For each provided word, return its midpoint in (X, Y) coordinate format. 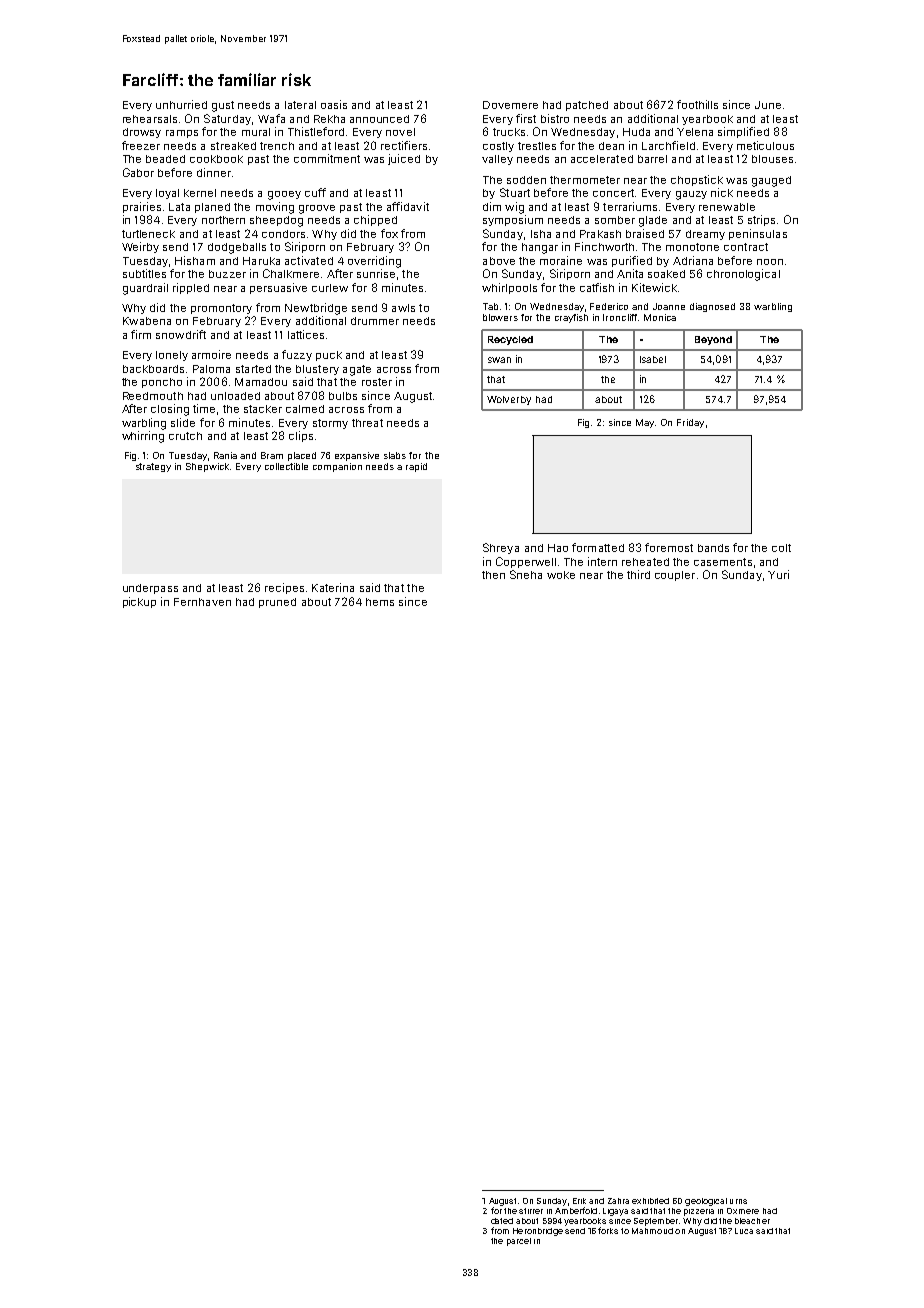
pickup (139, 602)
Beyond (713, 340)
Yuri (778, 574)
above (499, 261)
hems (380, 602)
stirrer (531, 1211)
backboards (153, 369)
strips (761, 220)
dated (502, 1221)
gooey (284, 195)
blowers (500, 317)
